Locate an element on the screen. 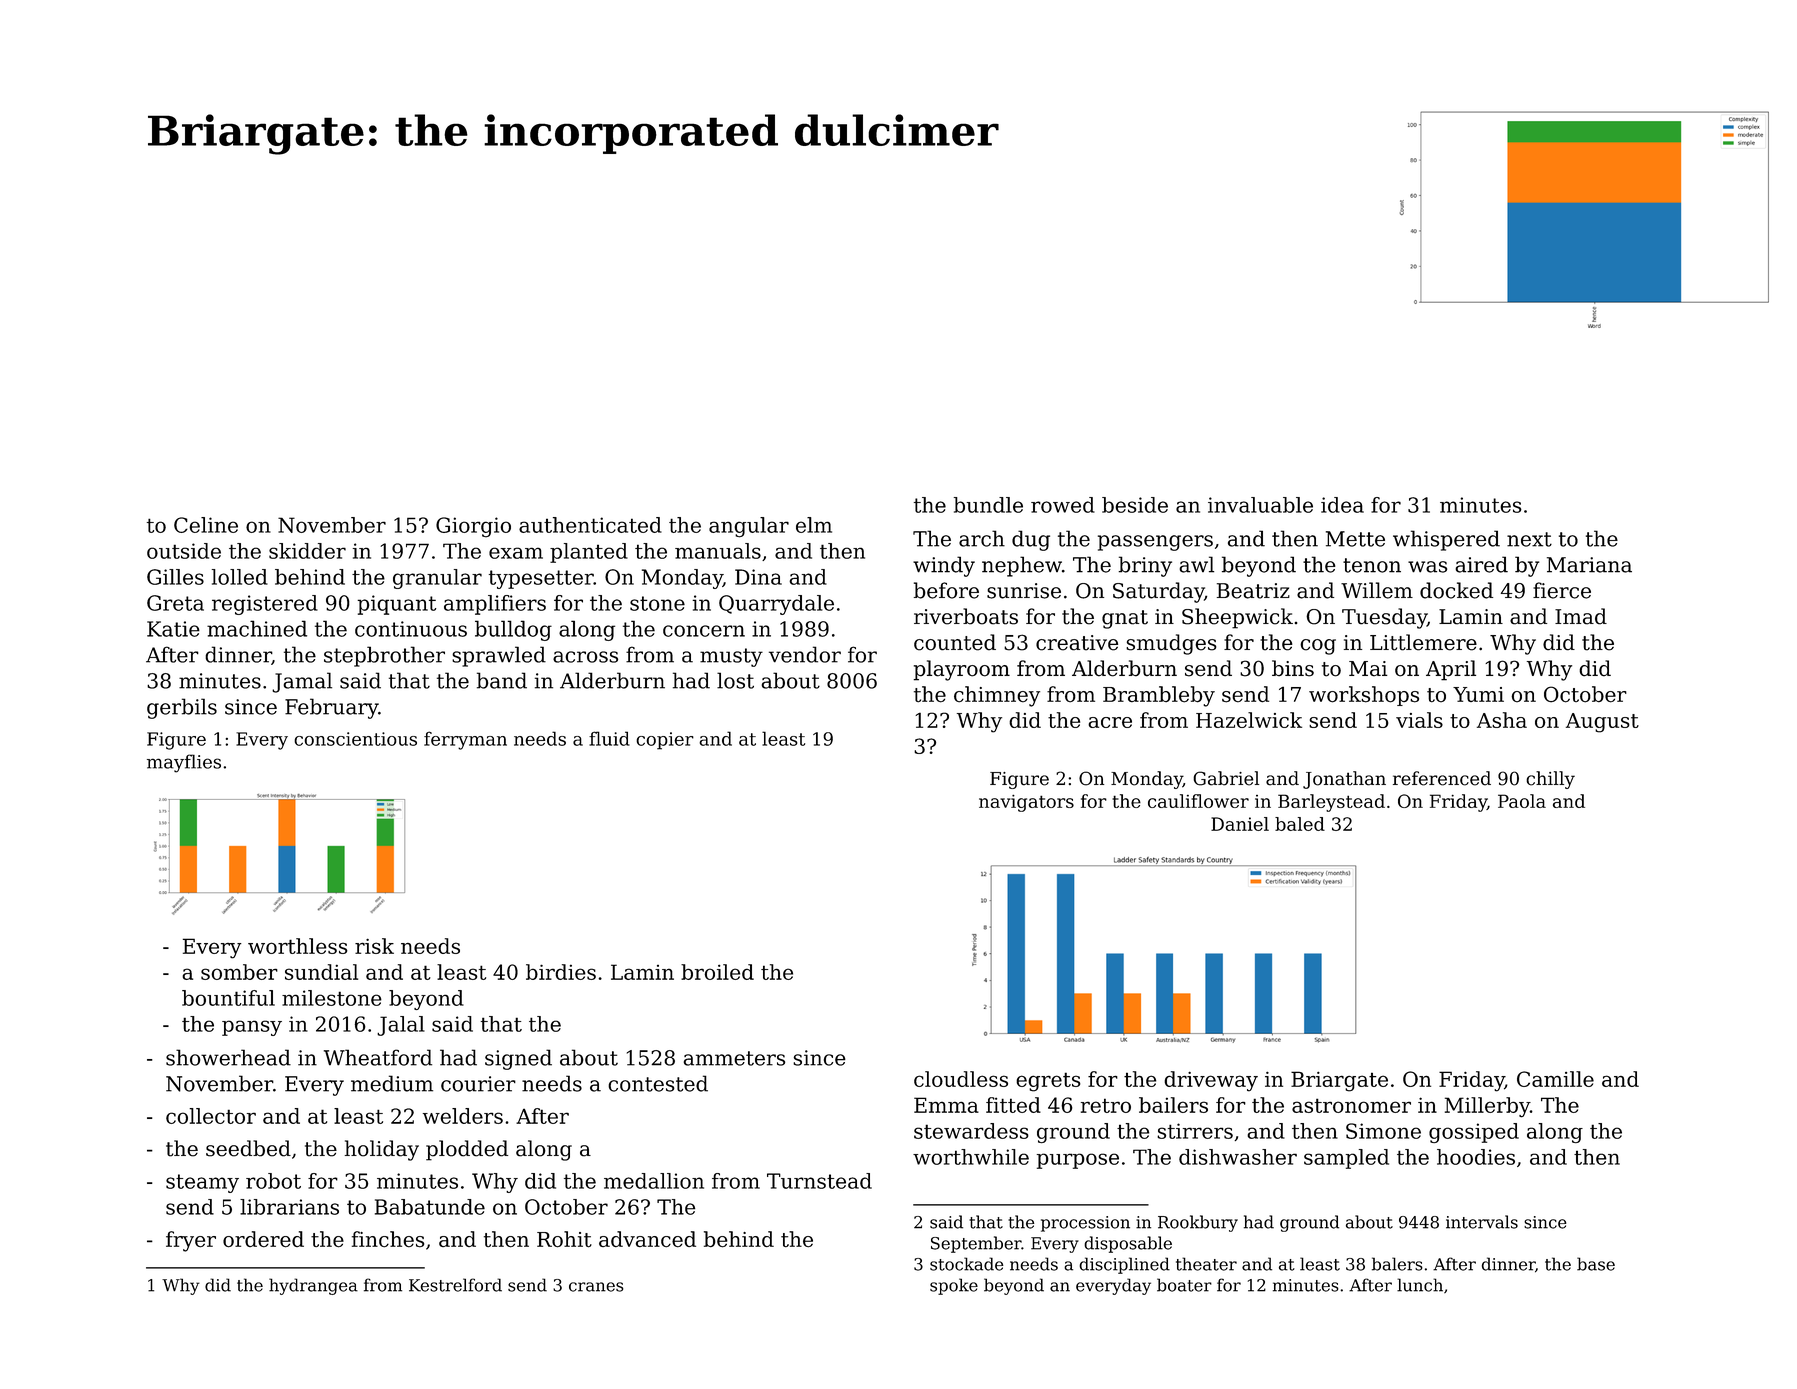 This screenshot has width=1797, height=1389. granular is located at coordinates (437, 579).
